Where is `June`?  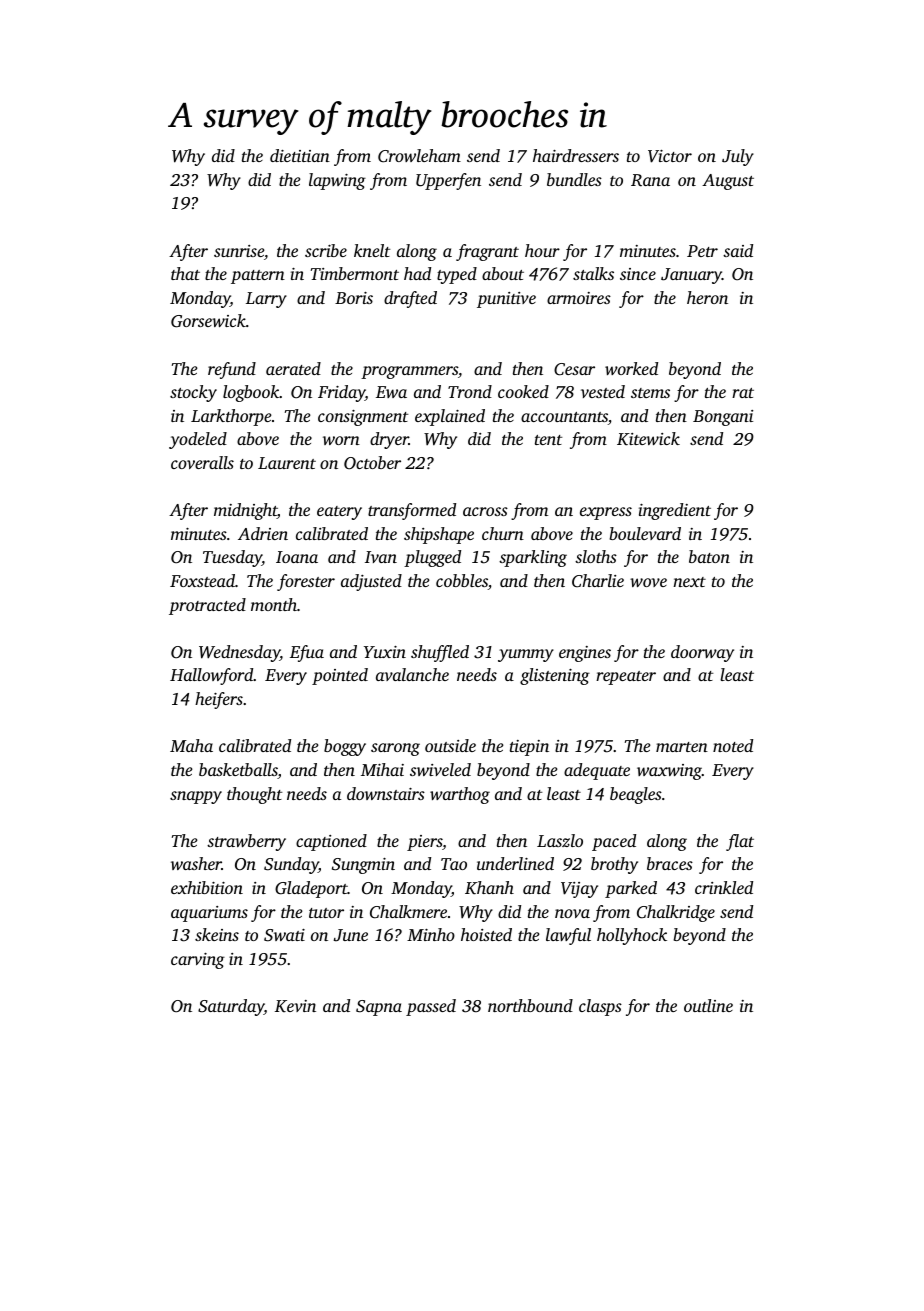
June is located at coordinates (351, 935).
